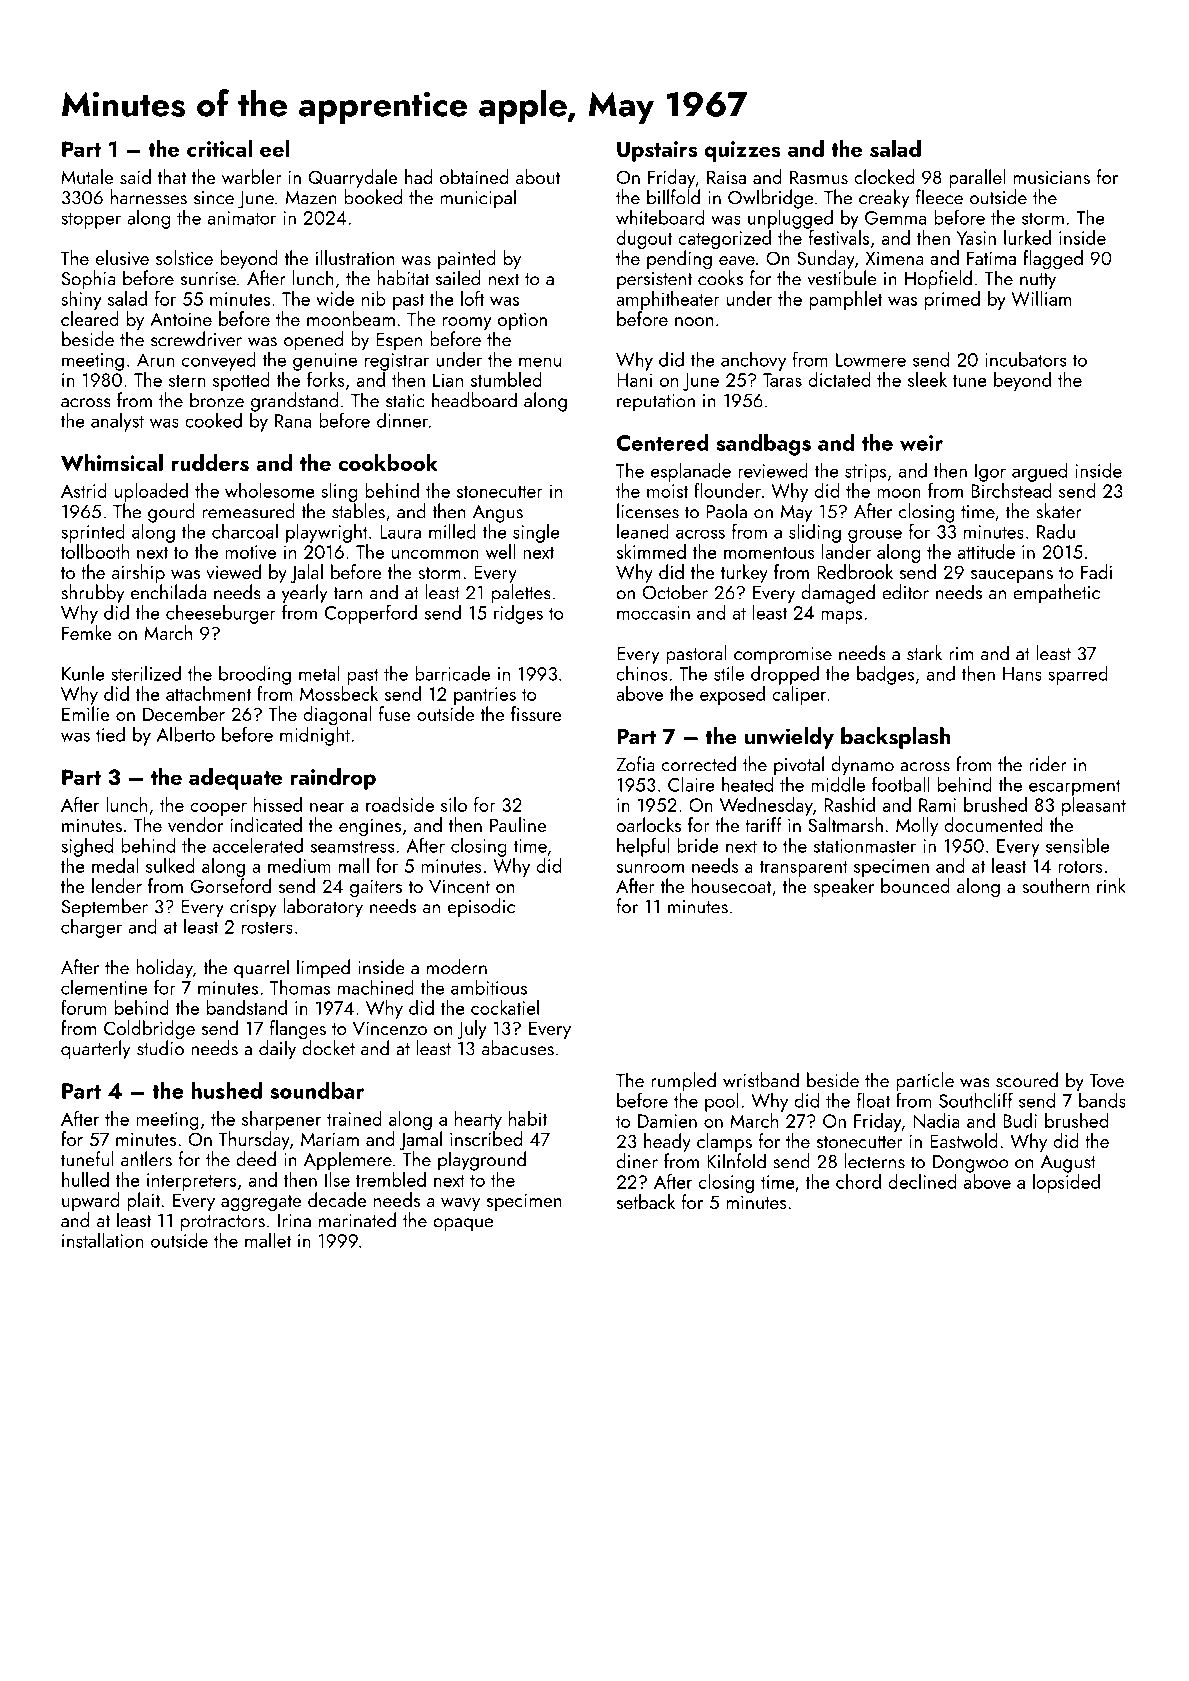  What do you see at coordinates (727, 511) in the document?
I see `Paola` at bounding box center [727, 511].
